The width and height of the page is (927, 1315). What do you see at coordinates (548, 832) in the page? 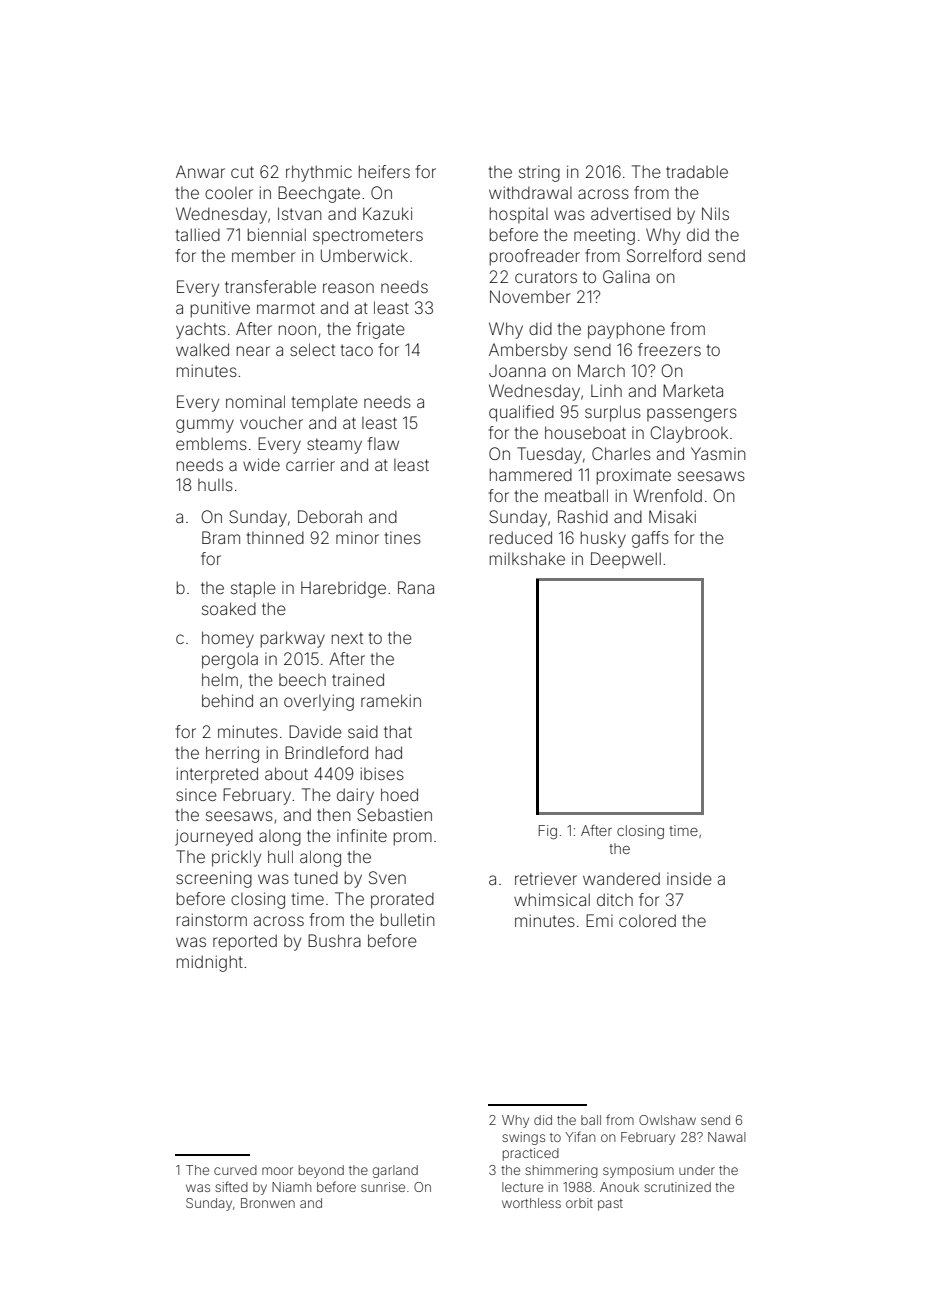
I see `Fig` at bounding box center [548, 832].
